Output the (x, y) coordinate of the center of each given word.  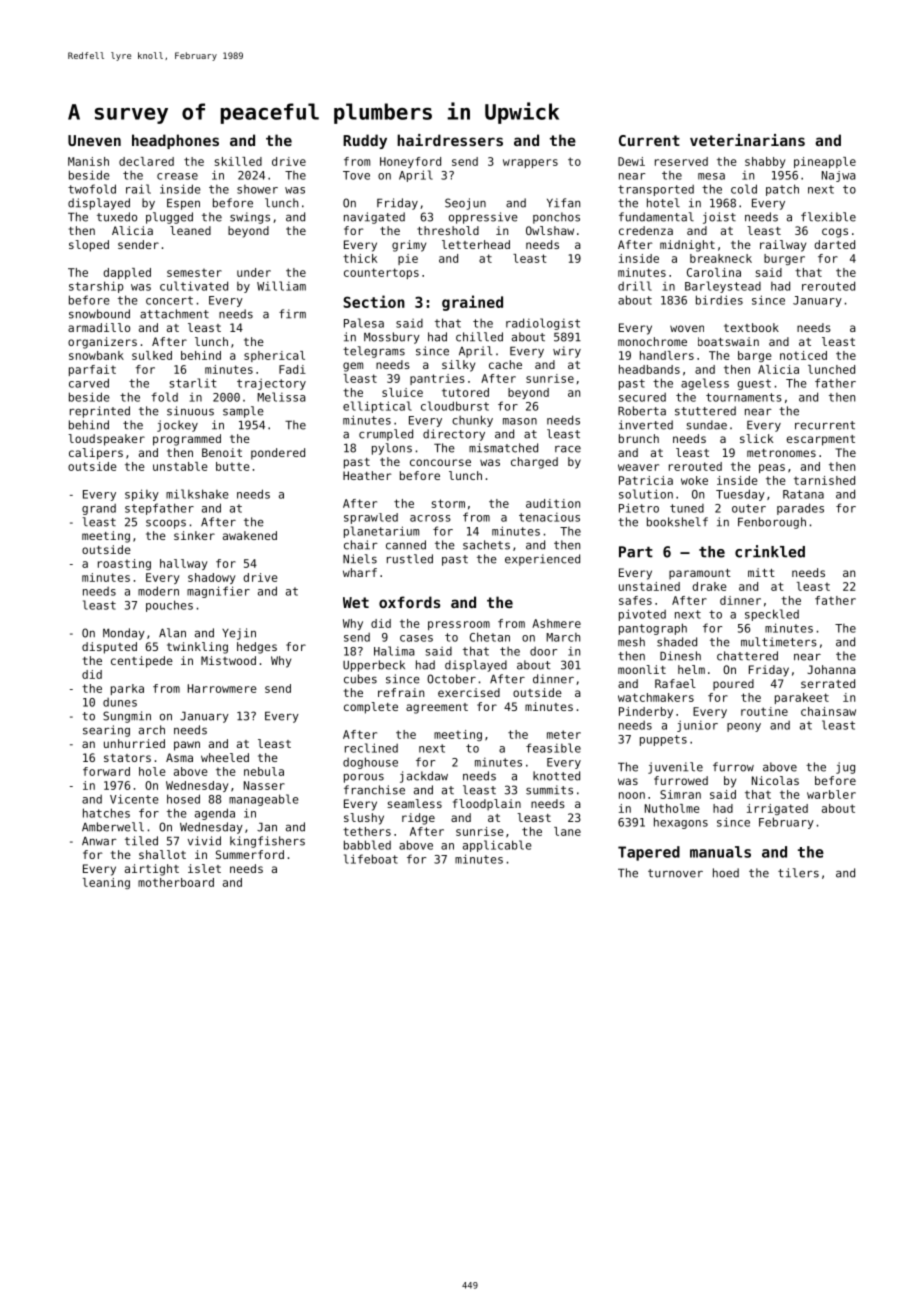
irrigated (777, 809)
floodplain (487, 805)
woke (694, 480)
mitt (761, 572)
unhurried (134, 743)
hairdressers (450, 140)
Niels (360, 559)
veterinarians (747, 140)
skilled (238, 161)
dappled (127, 273)
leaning (106, 883)
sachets (486, 545)
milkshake (197, 494)
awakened (250, 535)
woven (687, 328)
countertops (381, 273)
